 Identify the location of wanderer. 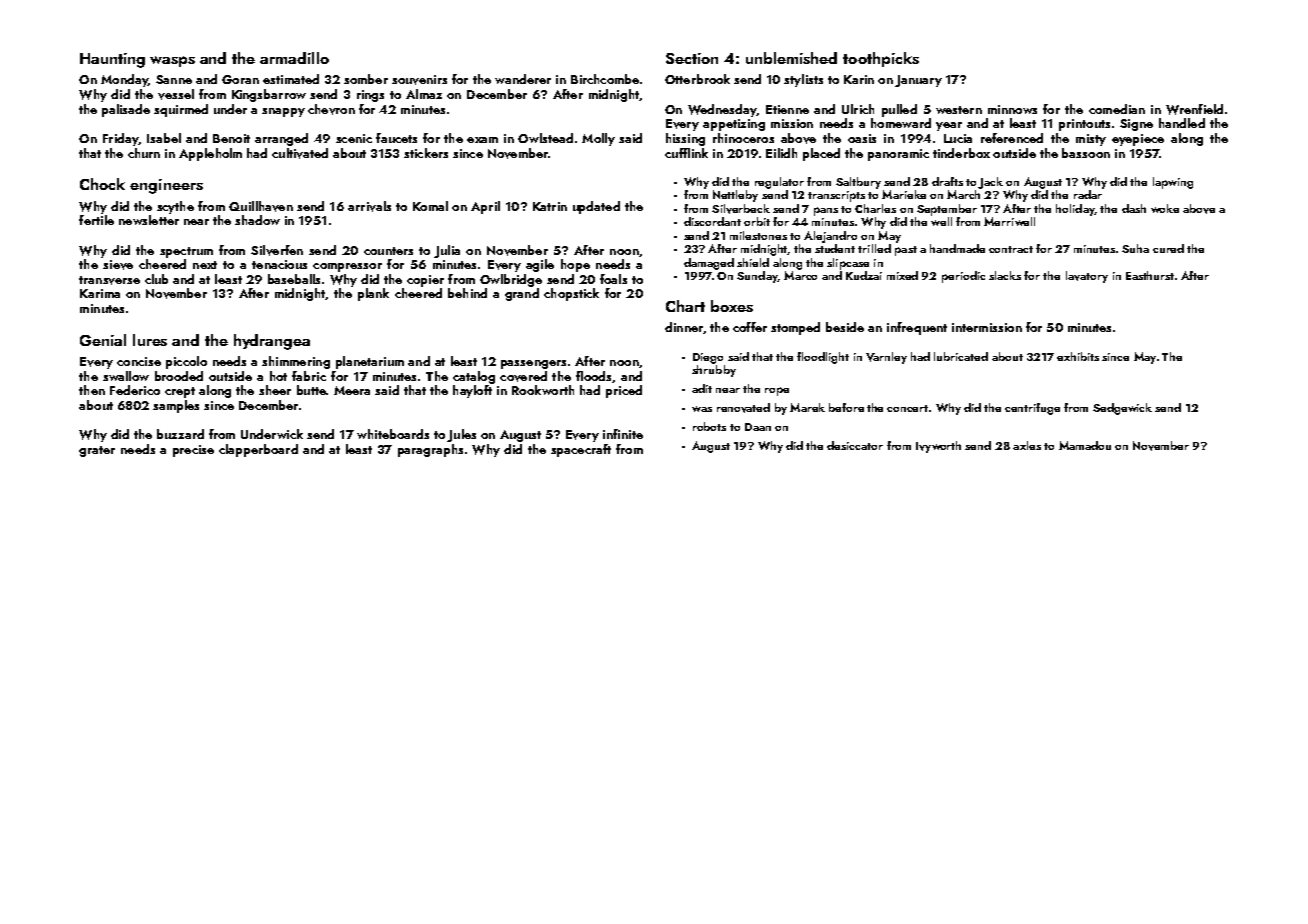
(523, 79).
